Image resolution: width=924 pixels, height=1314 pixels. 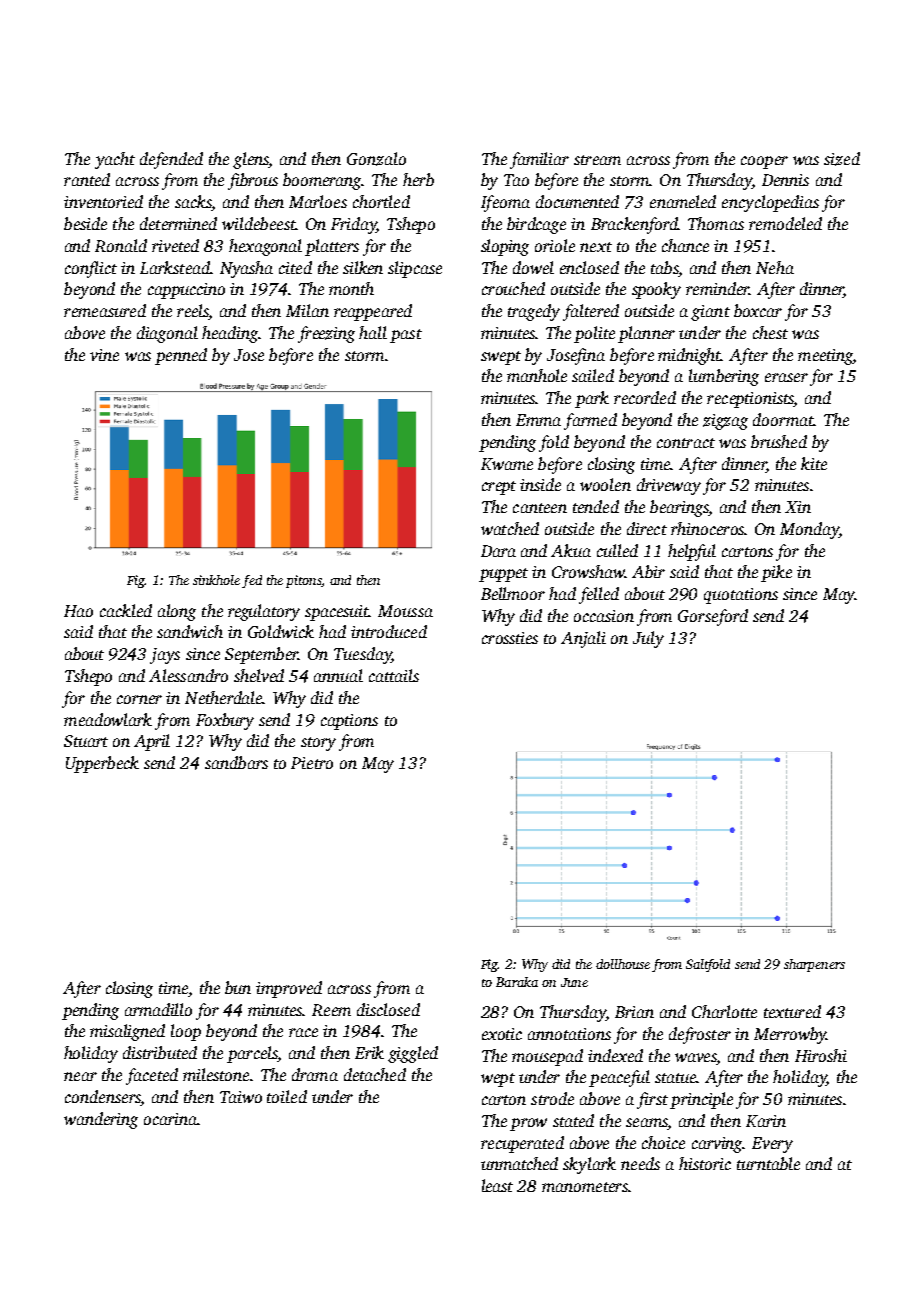 What do you see at coordinates (741, 596) in the page?
I see `quotations` at bounding box center [741, 596].
